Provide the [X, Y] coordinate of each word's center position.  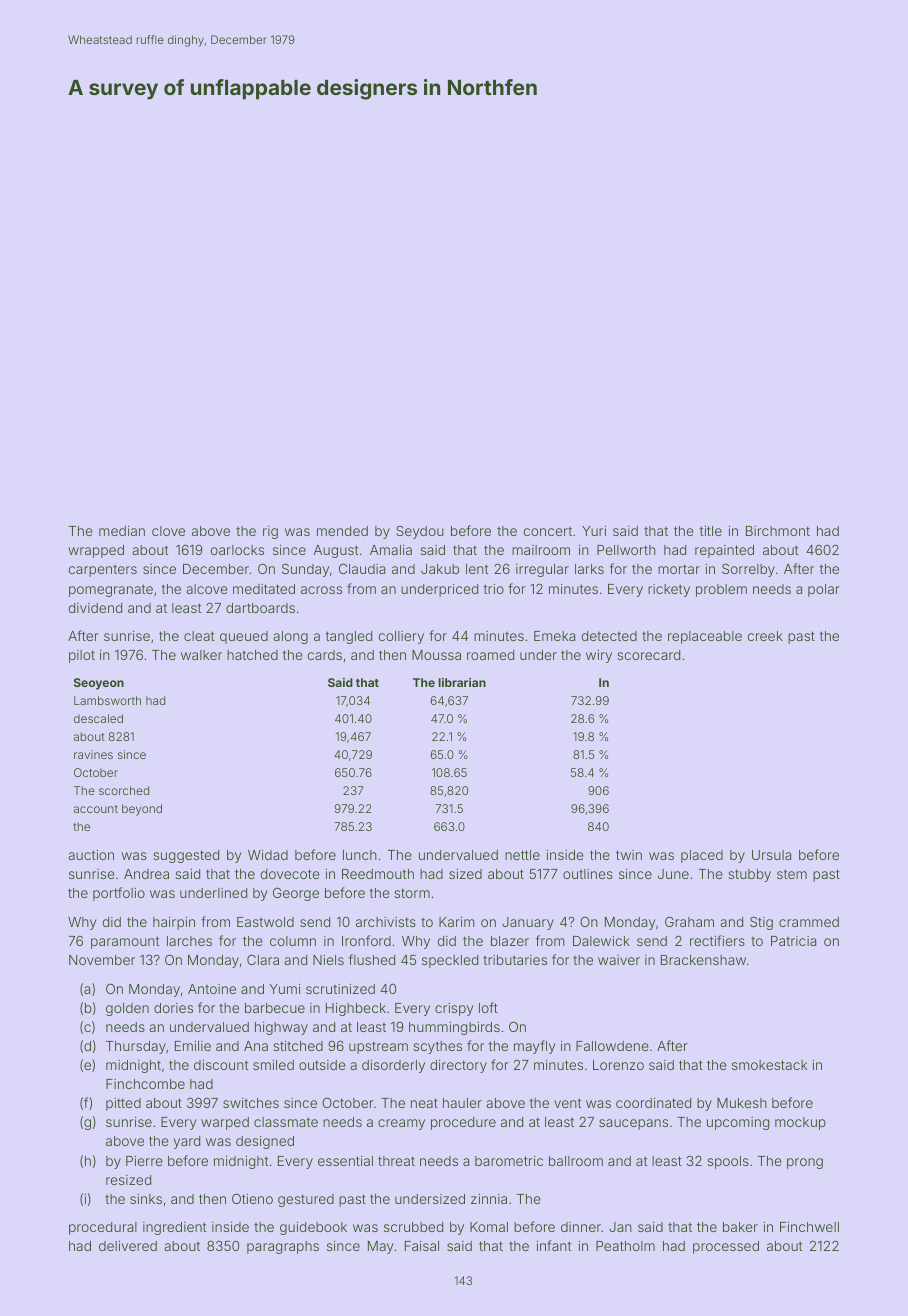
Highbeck [356, 1009]
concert [548, 531]
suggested [186, 856]
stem [792, 874]
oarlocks [237, 550]
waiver [619, 960]
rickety [669, 590]
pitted [123, 1104]
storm [412, 893]
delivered [128, 1246]
